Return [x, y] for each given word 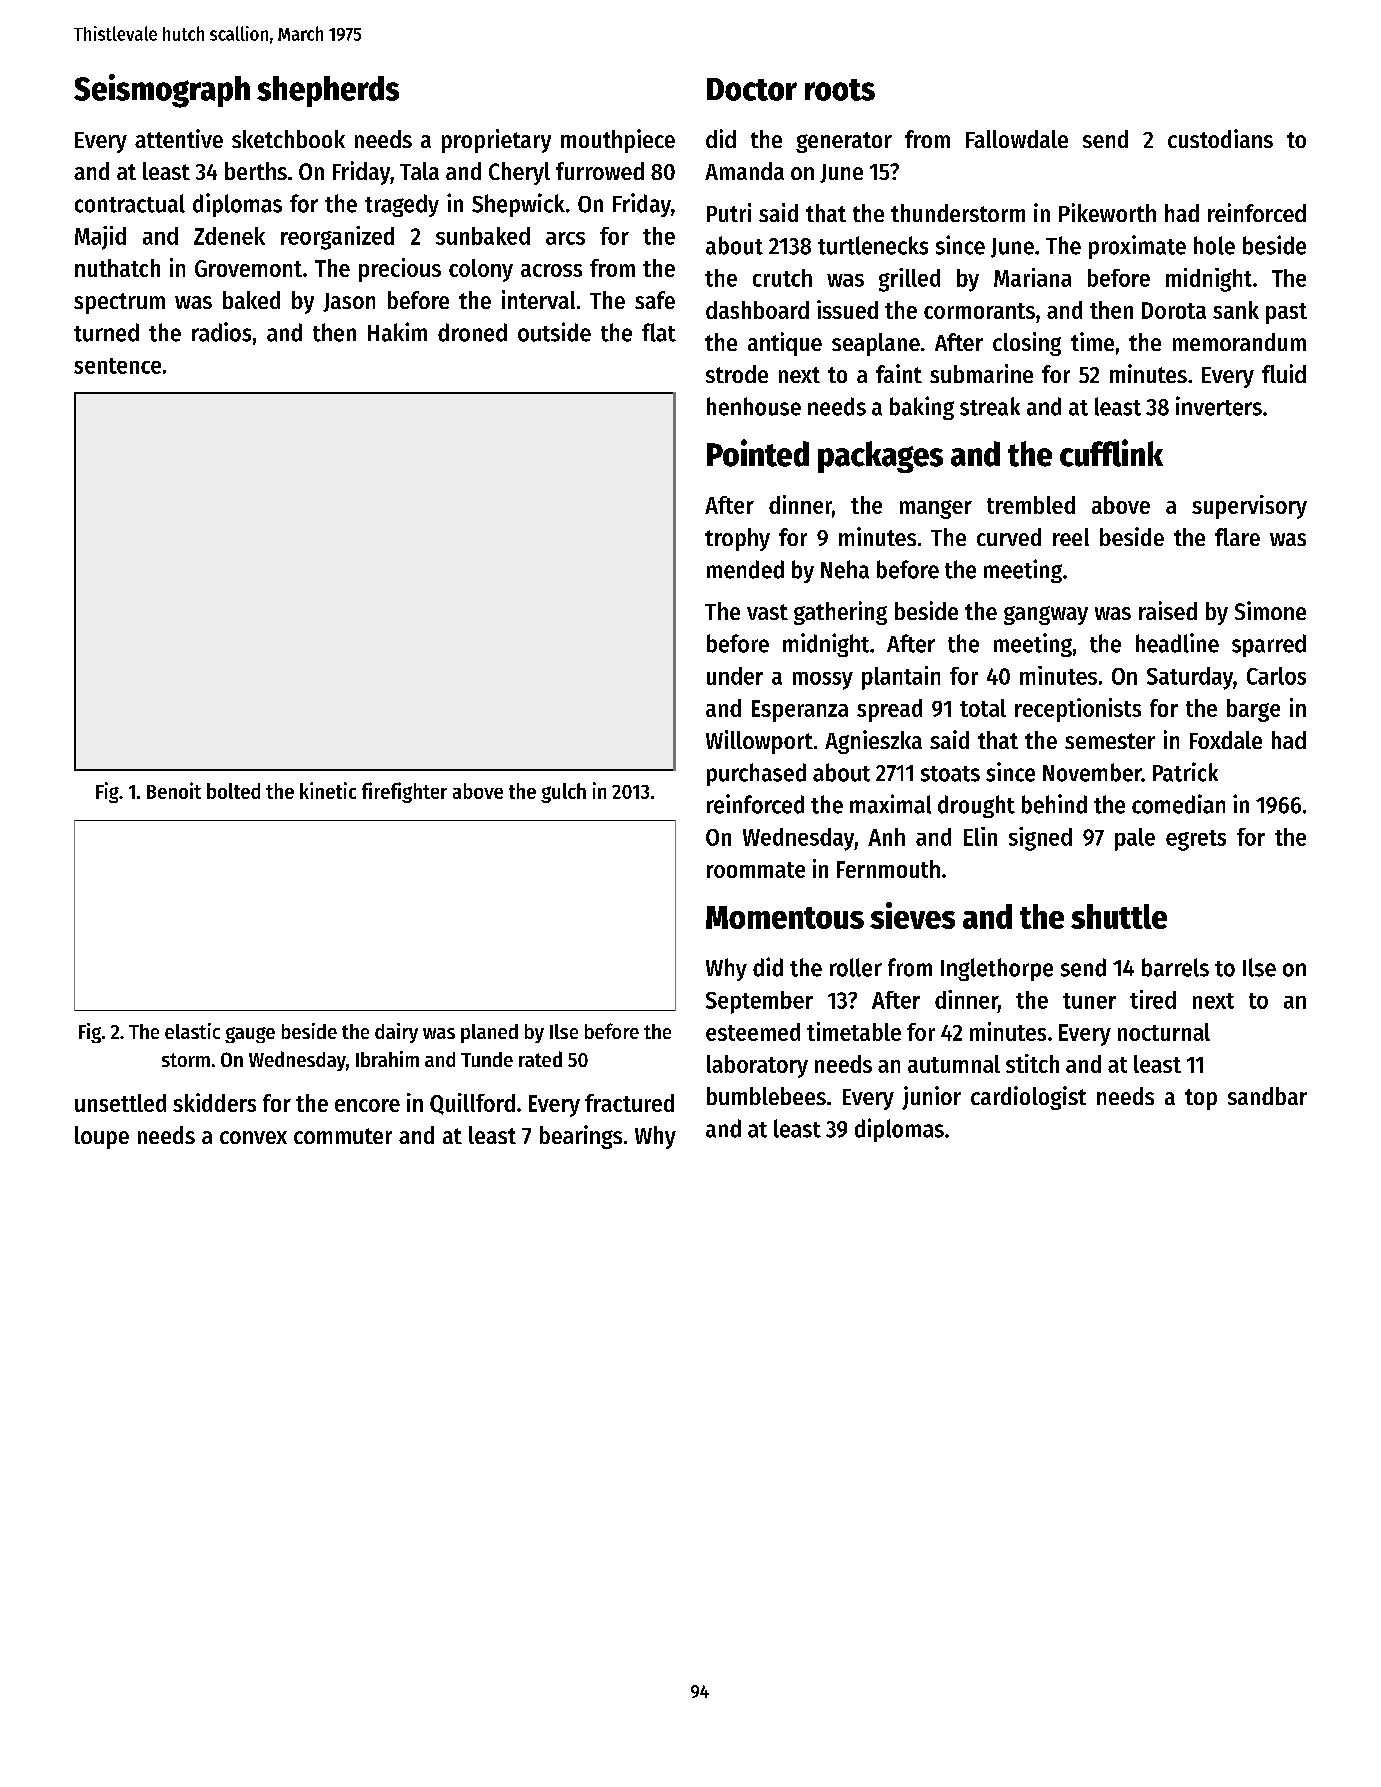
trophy [737, 539]
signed [1040, 839]
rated [540, 1059]
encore [367, 1105]
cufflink [1111, 453]
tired [1153, 999]
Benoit [174, 790]
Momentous [785, 917]
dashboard [757, 310]
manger [936, 509]
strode [737, 374]
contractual [130, 203]
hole [1214, 245]
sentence [117, 366]
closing [1027, 344]
